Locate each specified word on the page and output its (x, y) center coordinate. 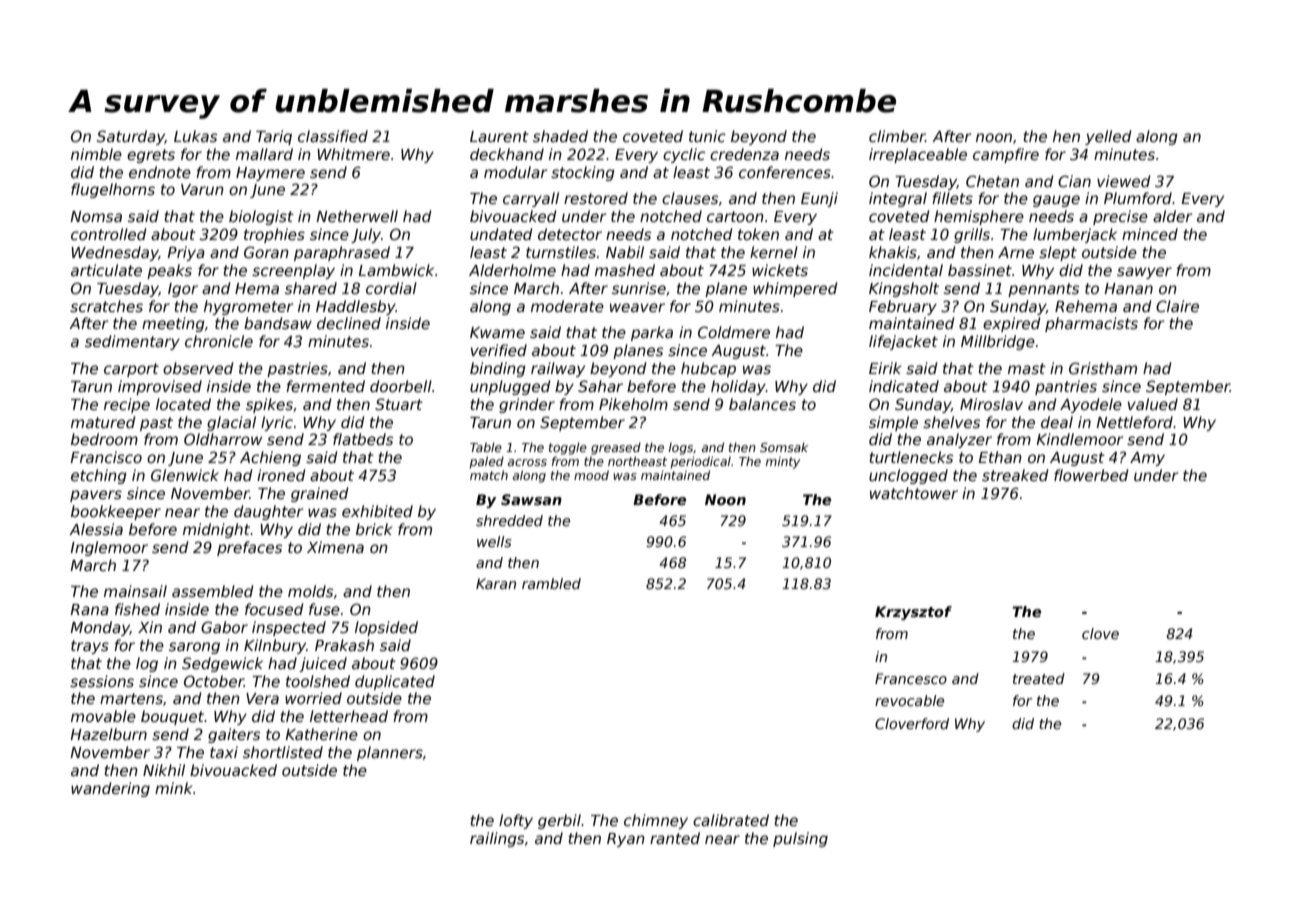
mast (1027, 368)
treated (1039, 678)
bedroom (104, 439)
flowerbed (1091, 475)
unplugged (510, 387)
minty (783, 462)
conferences (785, 172)
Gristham (1103, 368)
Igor (183, 290)
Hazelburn (108, 734)
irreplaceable (918, 155)
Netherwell (357, 216)
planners (390, 753)
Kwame (497, 332)
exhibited (377, 511)
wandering (110, 789)
